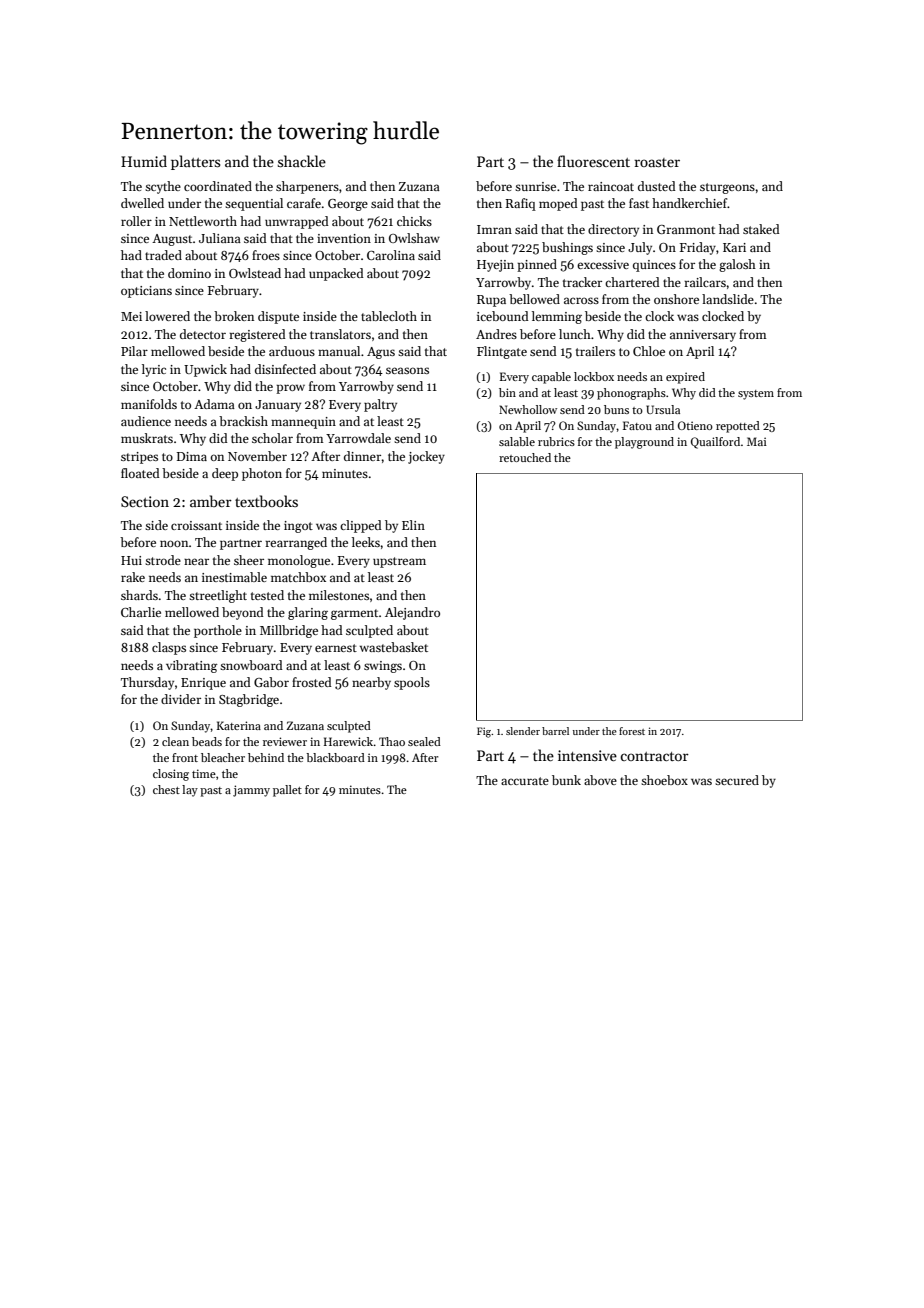 The image size is (924, 1308). I want to click on accurate, so click(525, 781).
